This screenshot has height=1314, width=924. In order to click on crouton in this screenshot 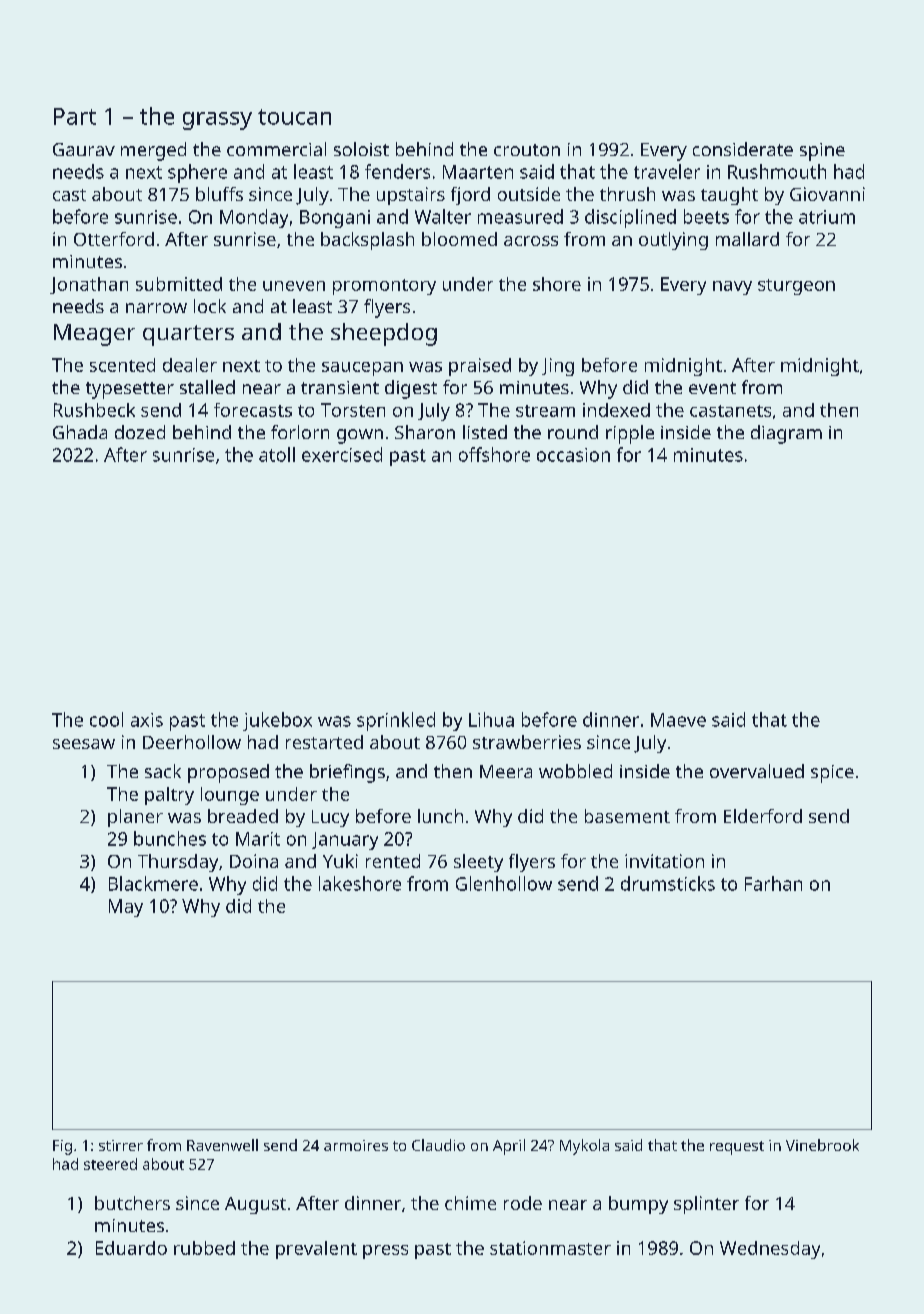, I will do `click(527, 150)`.
